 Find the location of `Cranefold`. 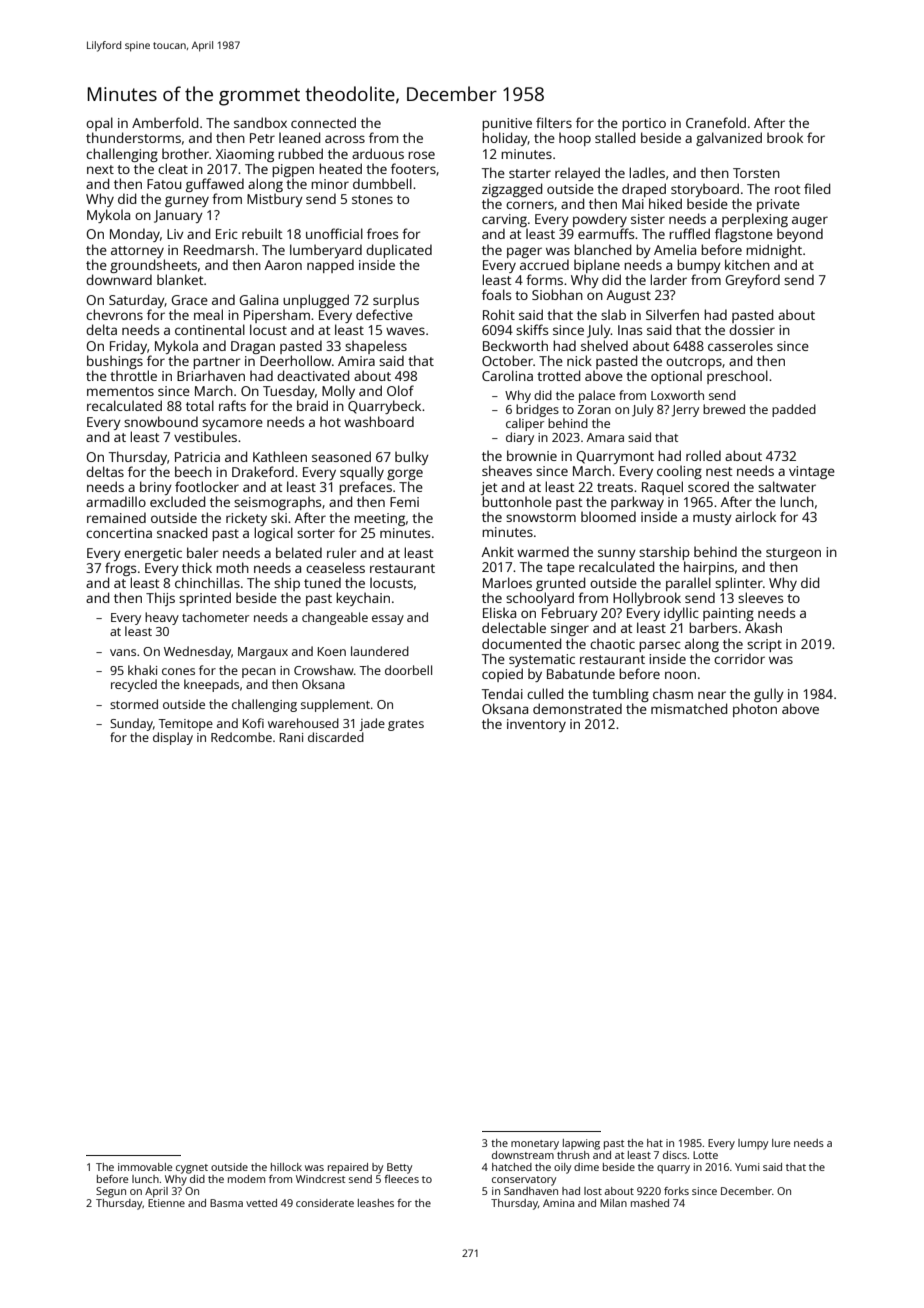

Cranefold is located at coordinates (716, 122).
